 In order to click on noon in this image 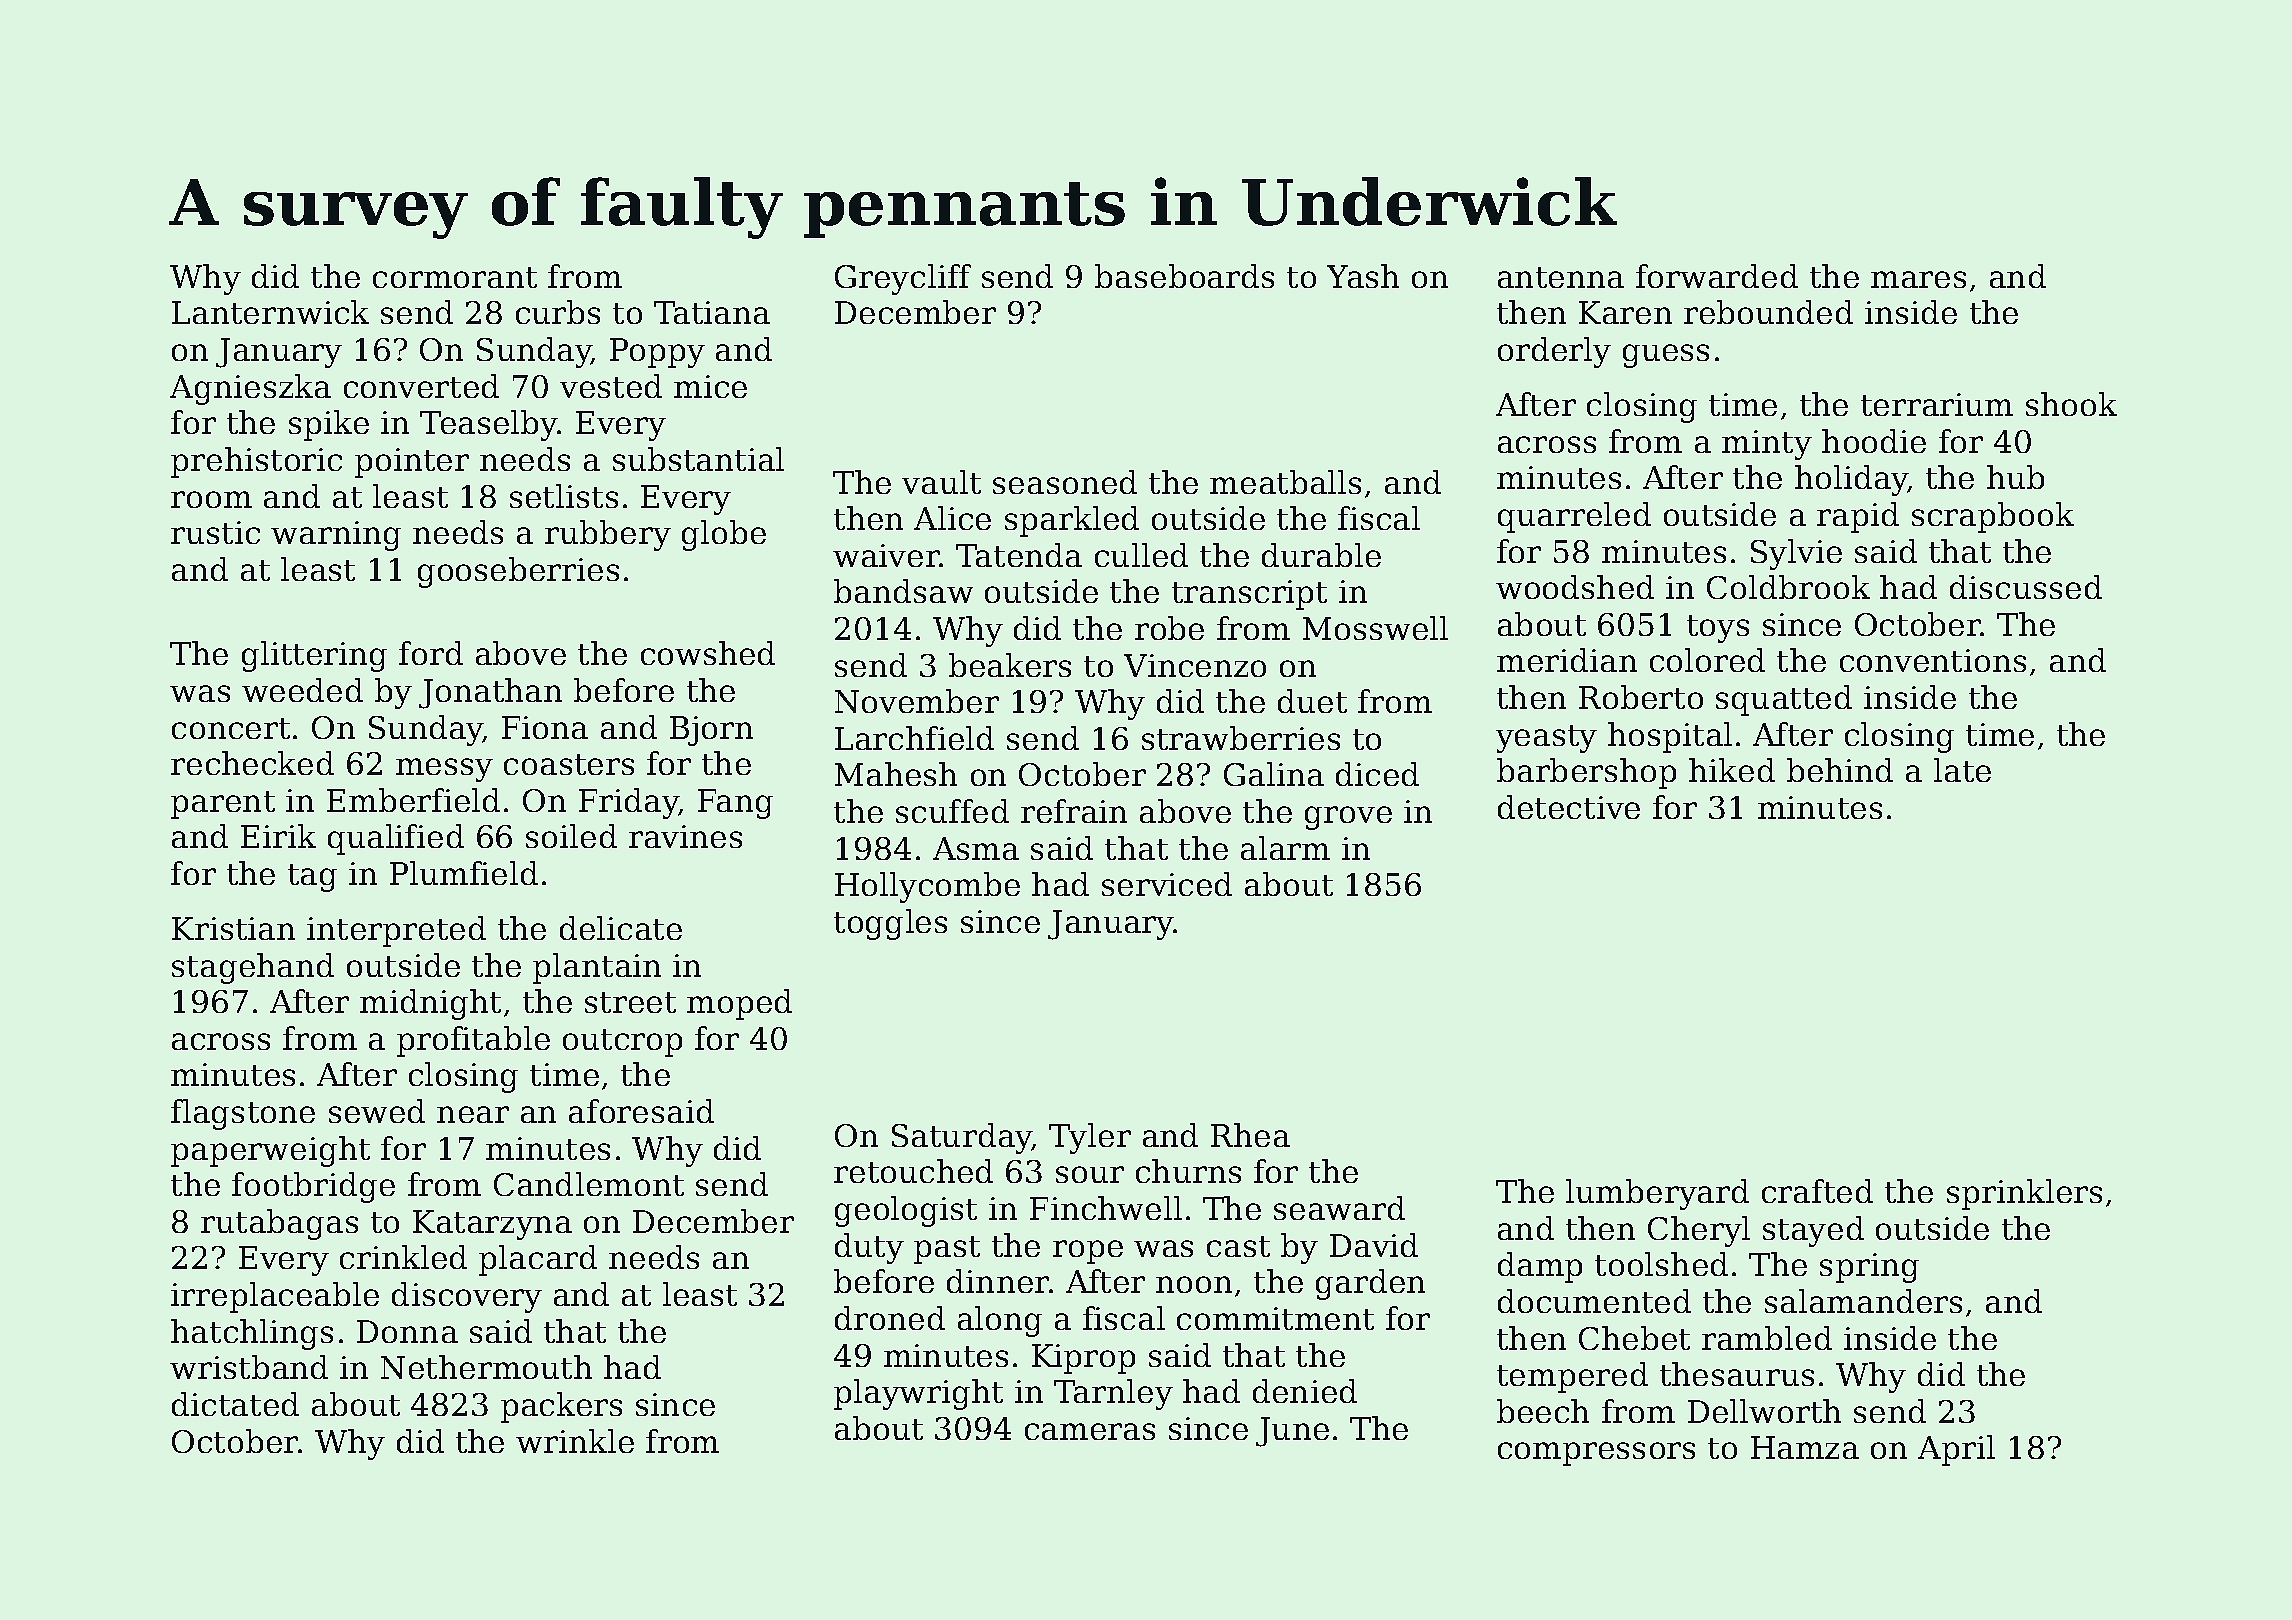, I will do `click(1194, 1284)`.
